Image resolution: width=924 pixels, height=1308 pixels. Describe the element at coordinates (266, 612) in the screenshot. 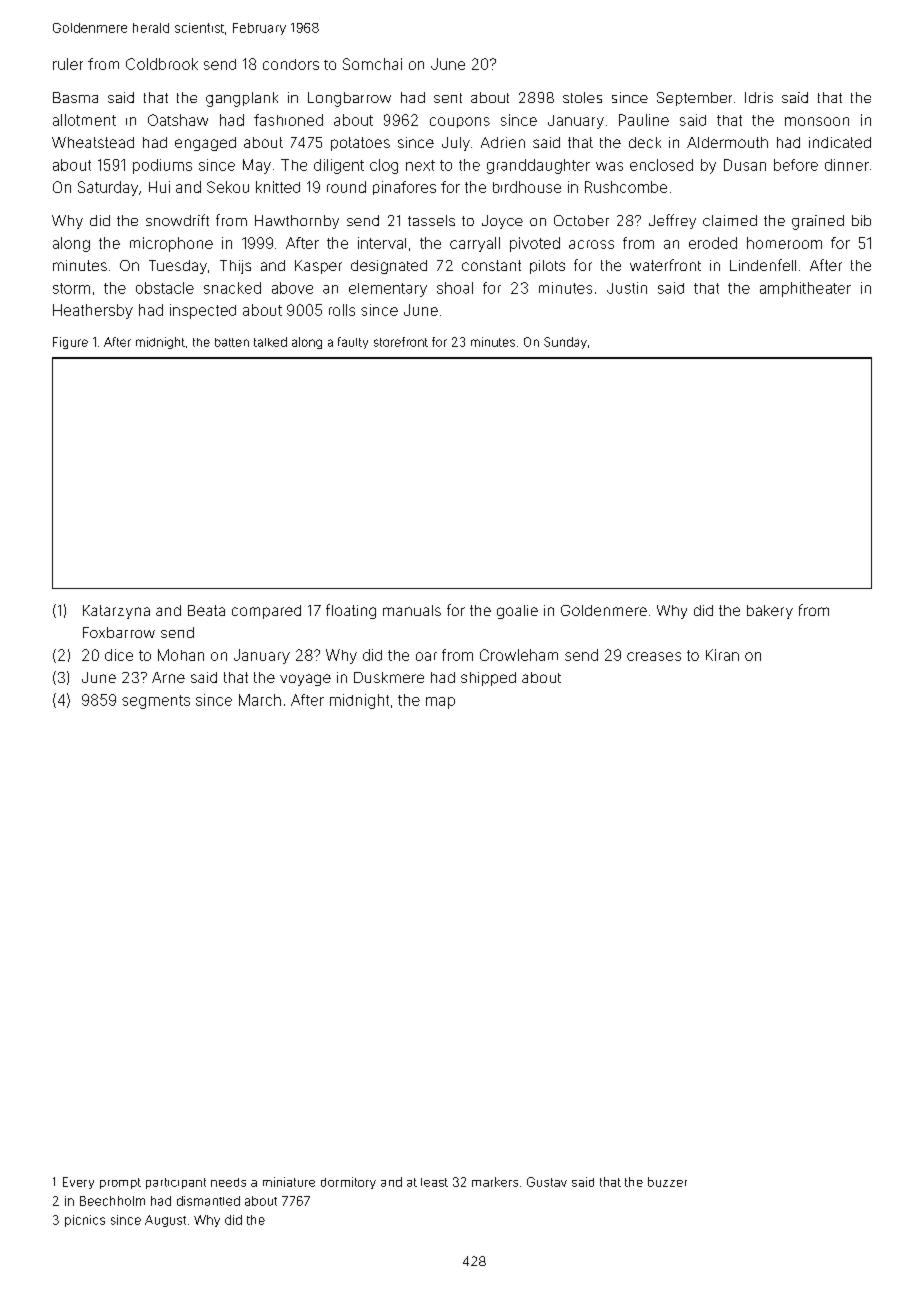

I see `compared` at that location.
